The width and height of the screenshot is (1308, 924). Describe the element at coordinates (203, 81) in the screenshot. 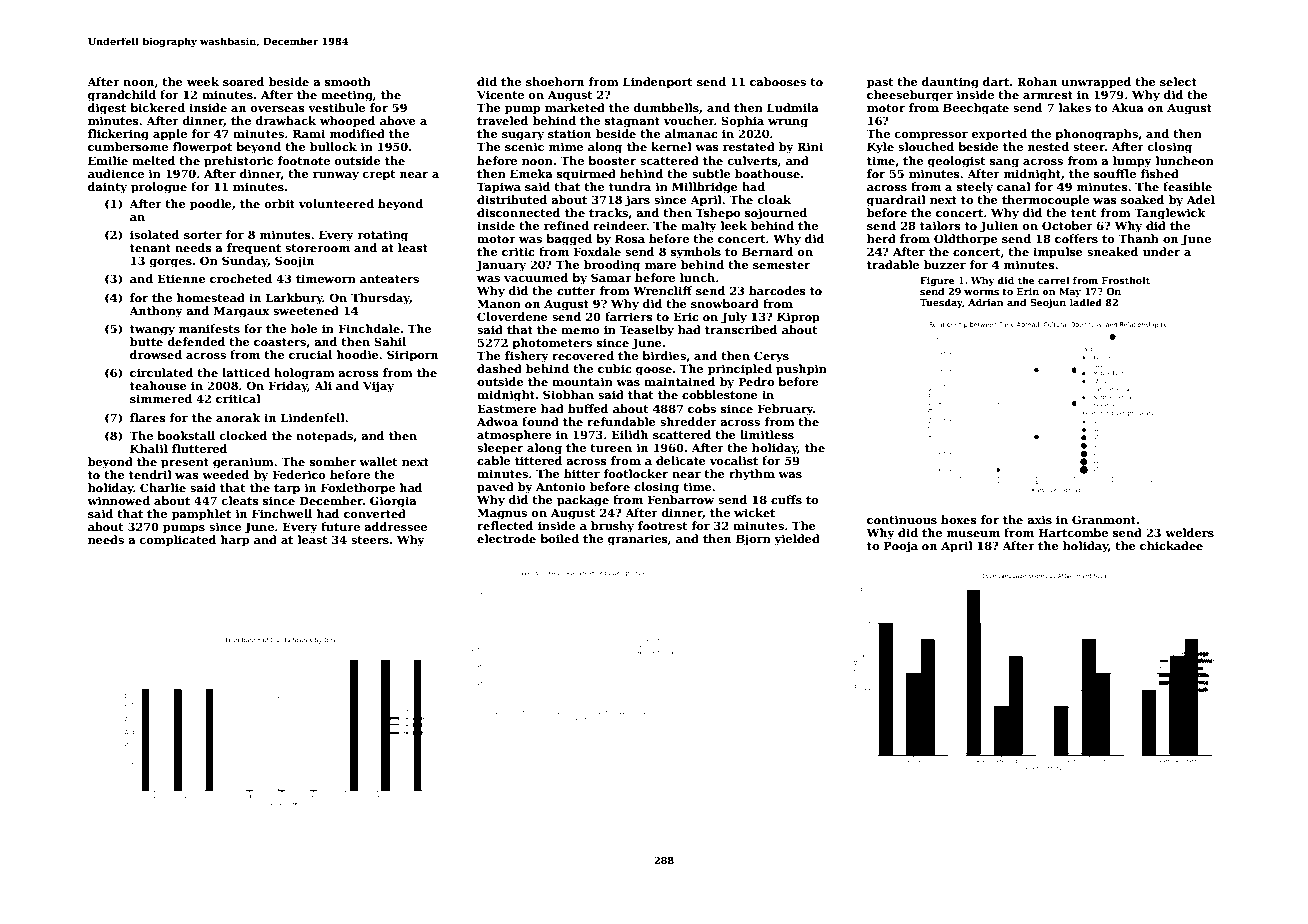

I see `week` at that location.
